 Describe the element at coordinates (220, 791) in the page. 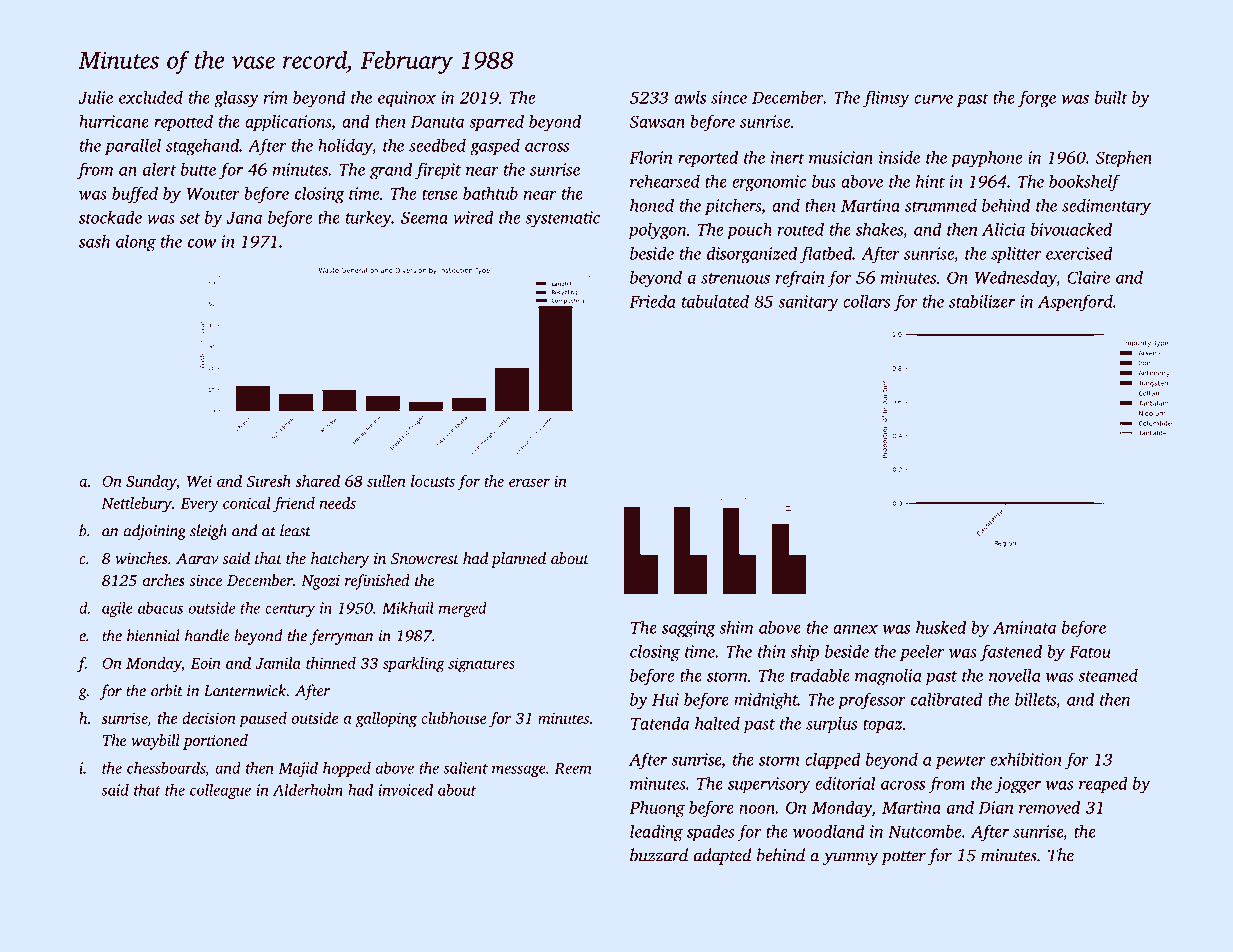

I see `colleague` at that location.
